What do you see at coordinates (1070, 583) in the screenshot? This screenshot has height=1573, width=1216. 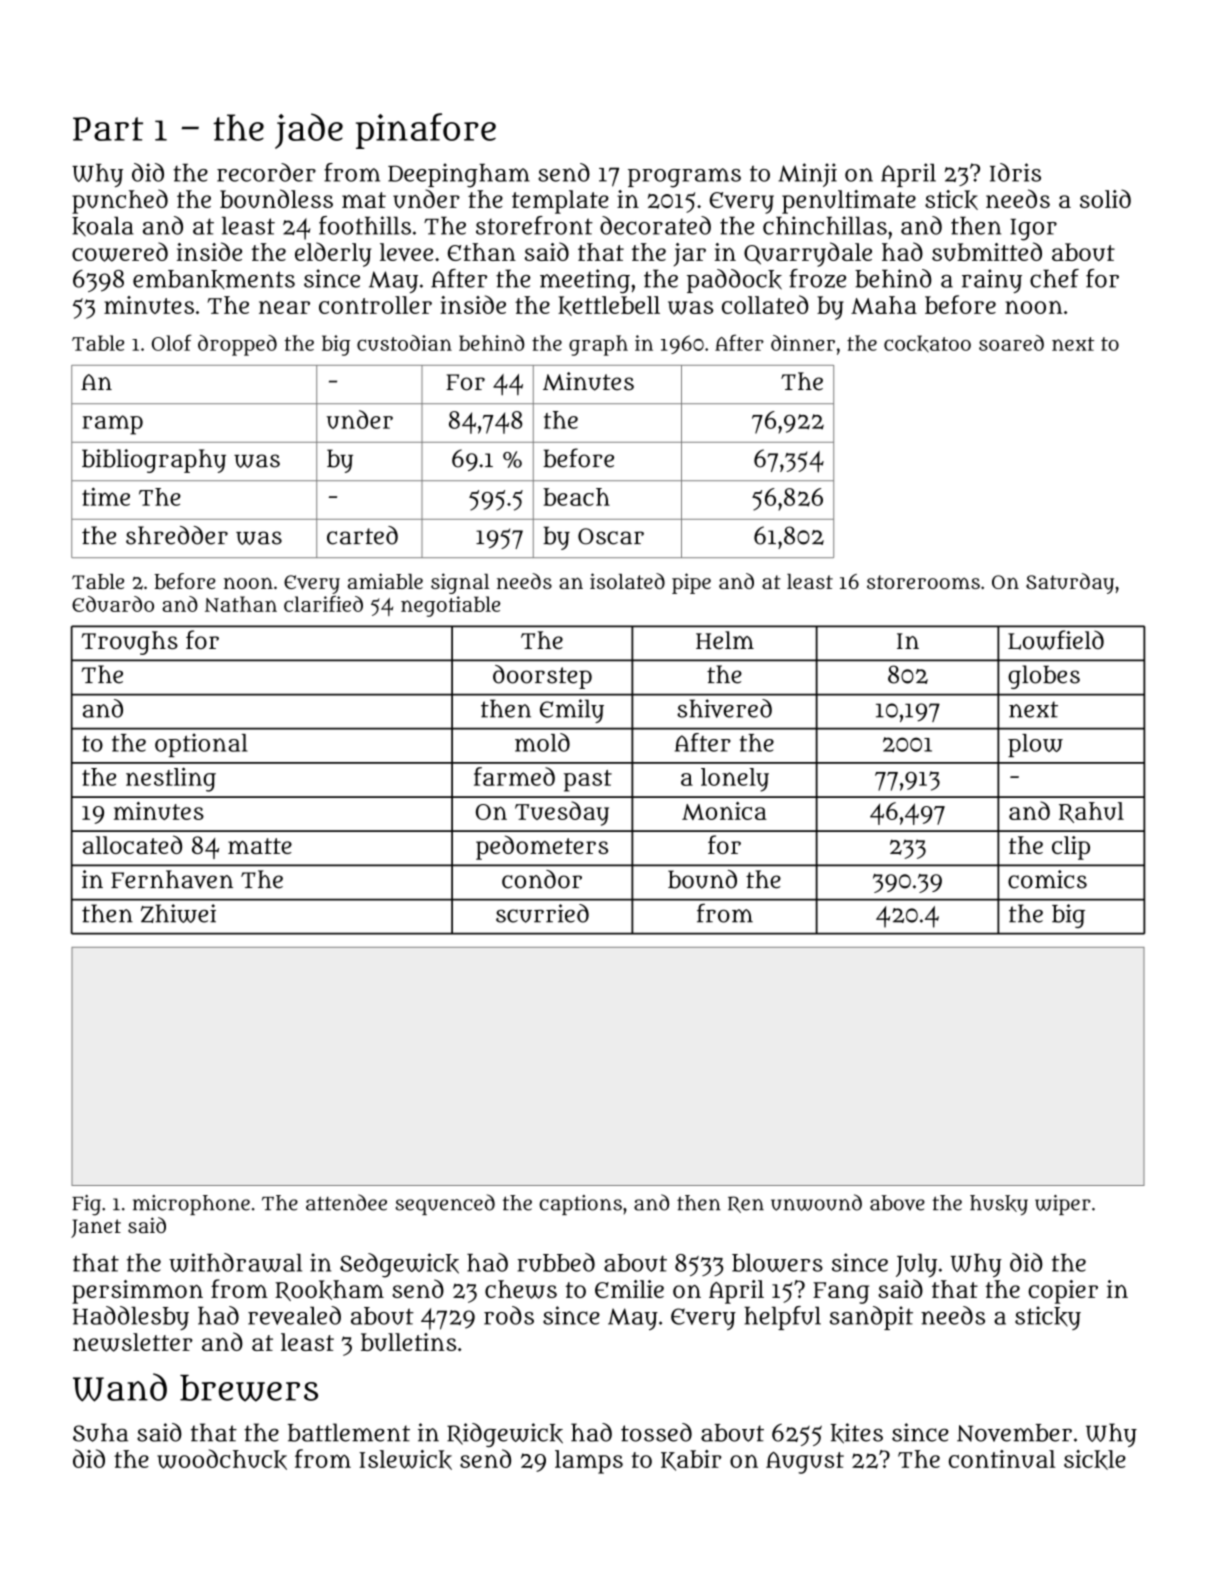 I see `Saturday` at bounding box center [1070, 583].
